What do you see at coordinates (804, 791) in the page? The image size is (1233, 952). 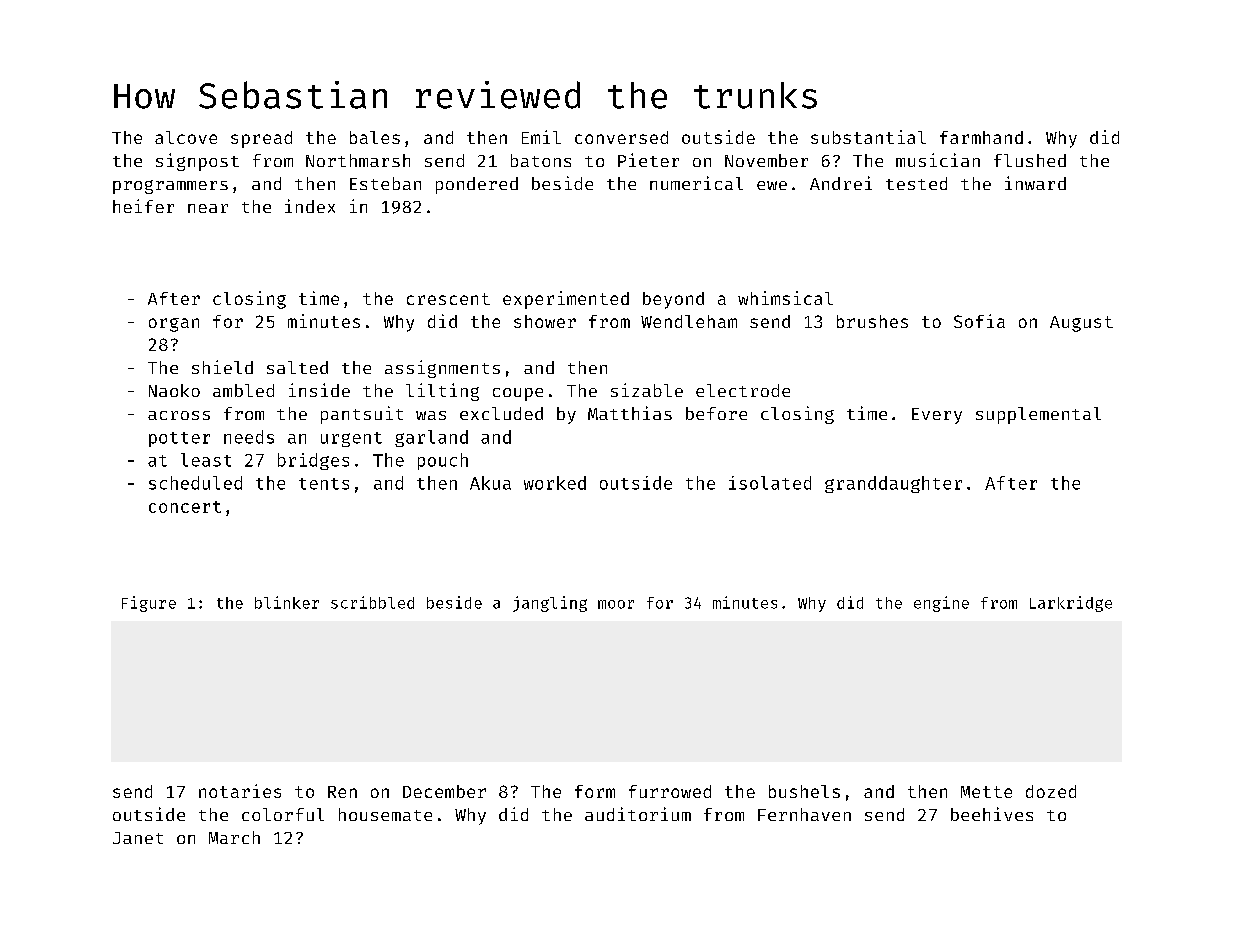 I see `bushels` at bounding box center [804, 791].
